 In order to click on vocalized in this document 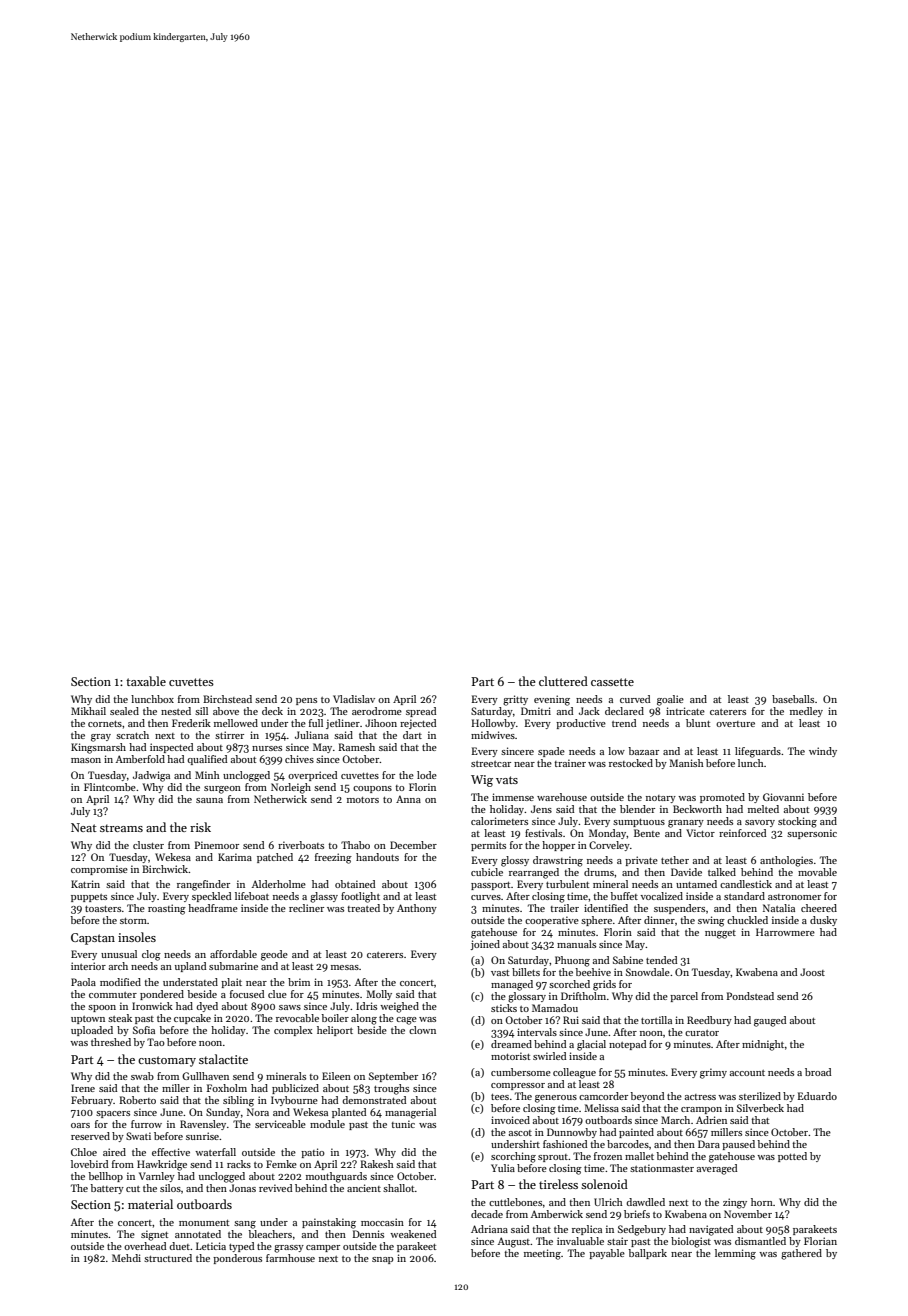, I will do `click(661, 896)`.
